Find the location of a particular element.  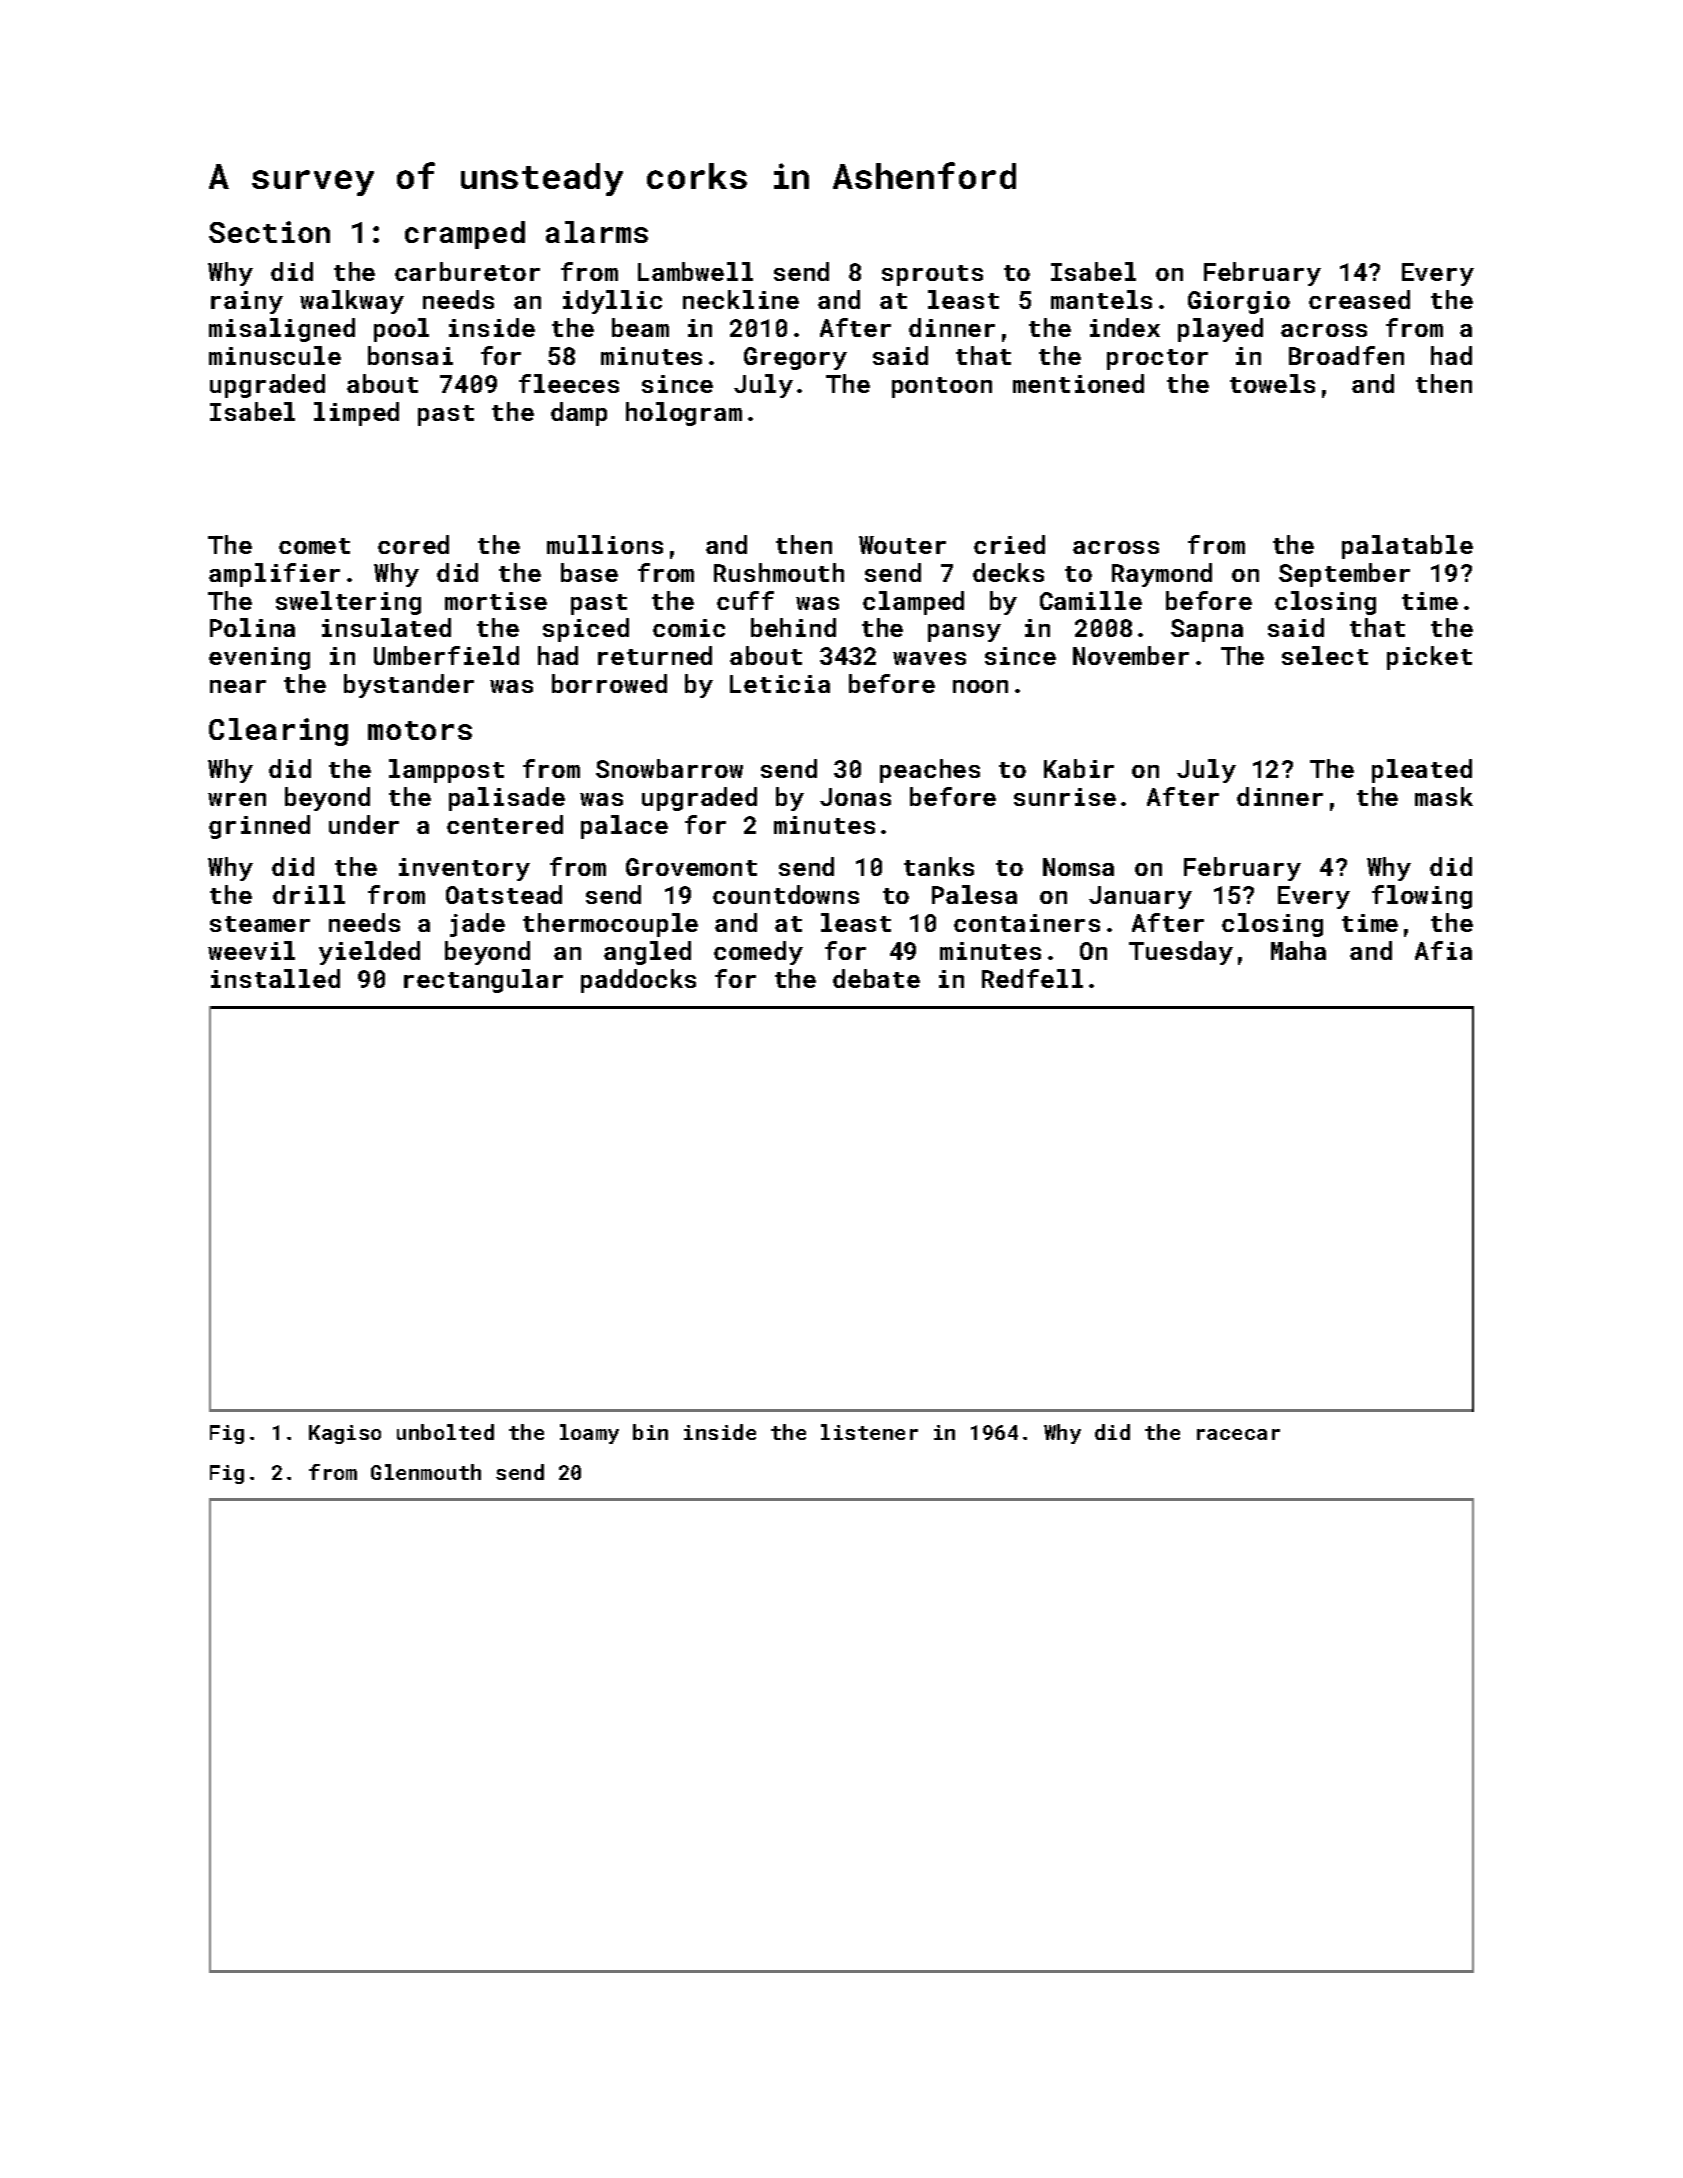

Kagiso is located at coordinates (345, 1434).
